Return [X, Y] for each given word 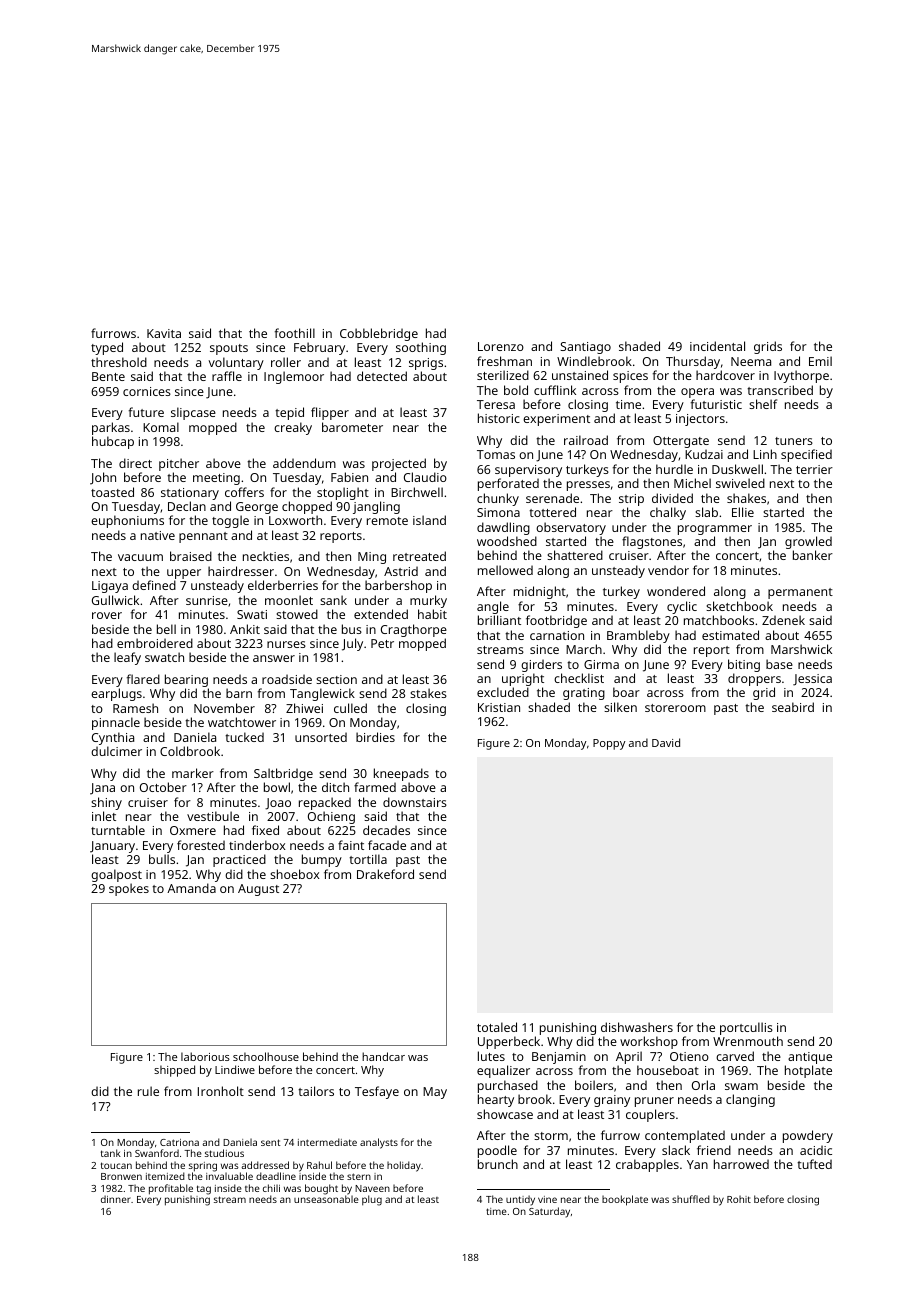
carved [735, 1056]
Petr [382, 643]
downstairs [415, 802]
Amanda [191, 888]
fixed [265, 830]
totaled [497, 1027]
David [666, 742]
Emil [820, 361]
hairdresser [241, 571]
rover [107, 615]
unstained [580, 375]
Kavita [164, 333]
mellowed [505, 570]
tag [204, 1190]
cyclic [682, 607]
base [779, 664]
